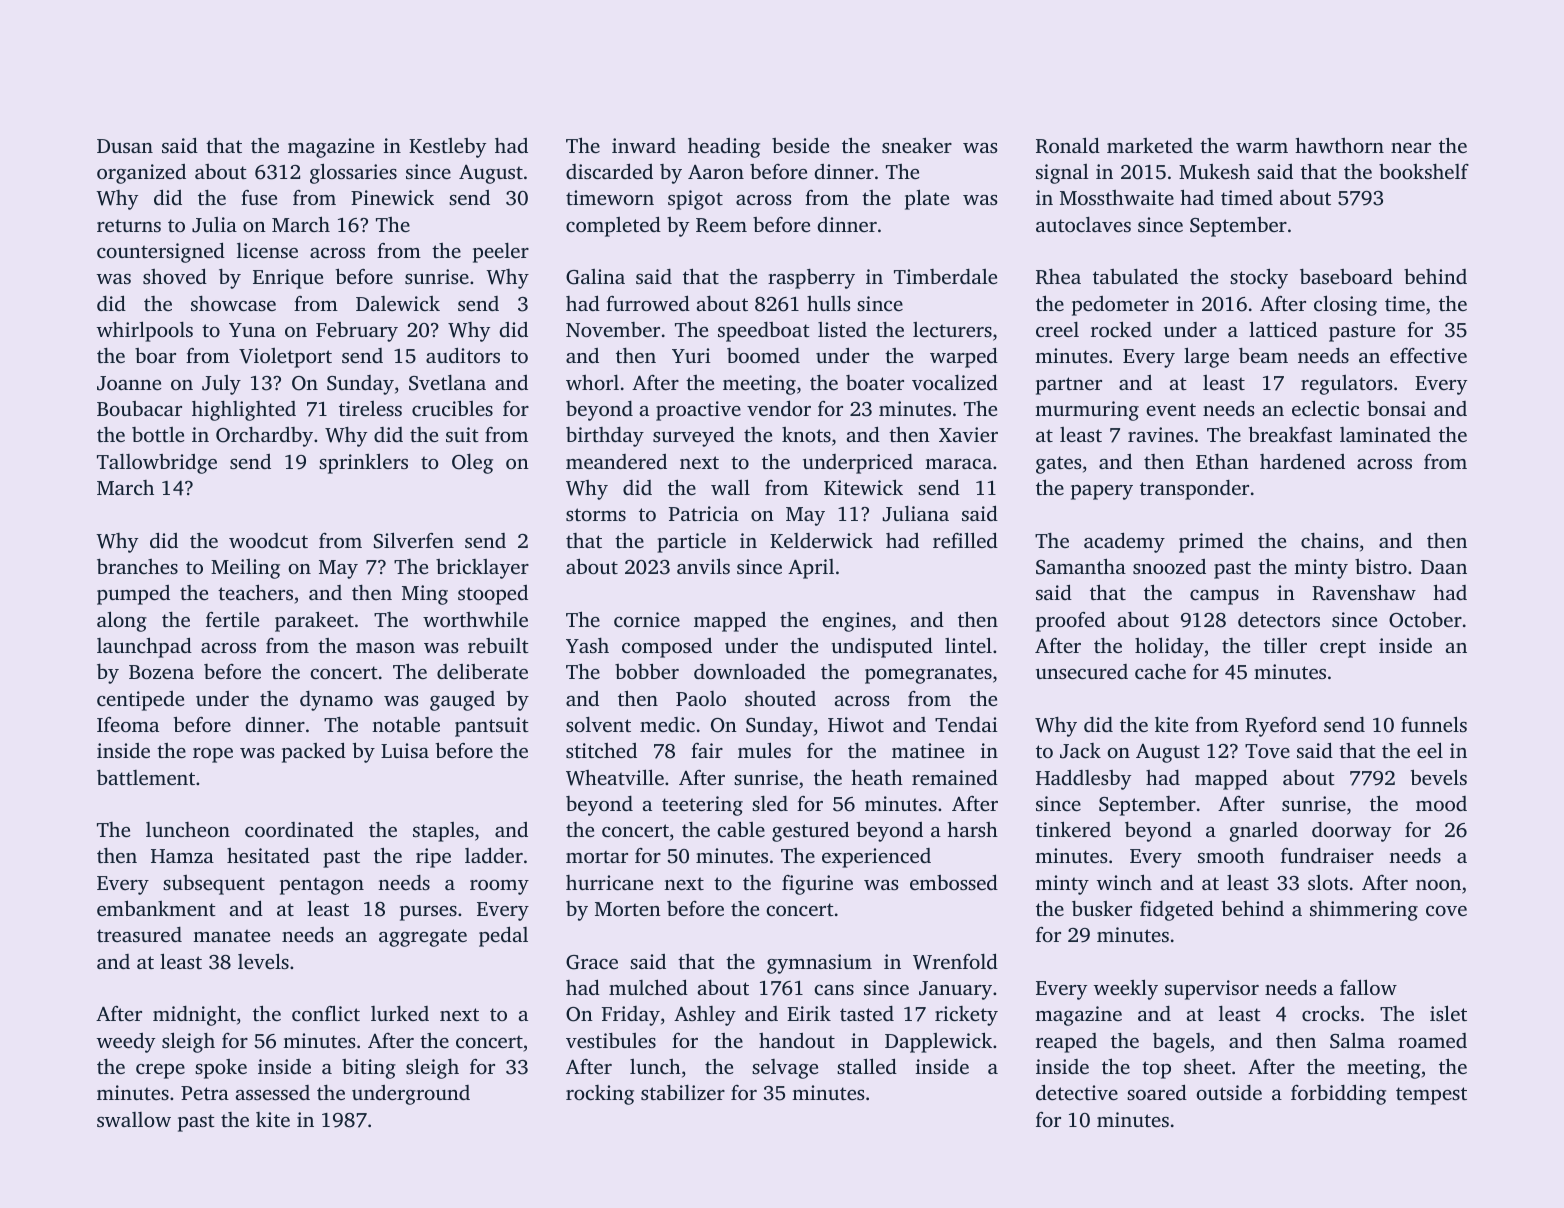 The width and height of the page is (1564, 1208). What do you see at coordinates (613, 329) in the page?
I see `November` at bounding box center [613, 329].
